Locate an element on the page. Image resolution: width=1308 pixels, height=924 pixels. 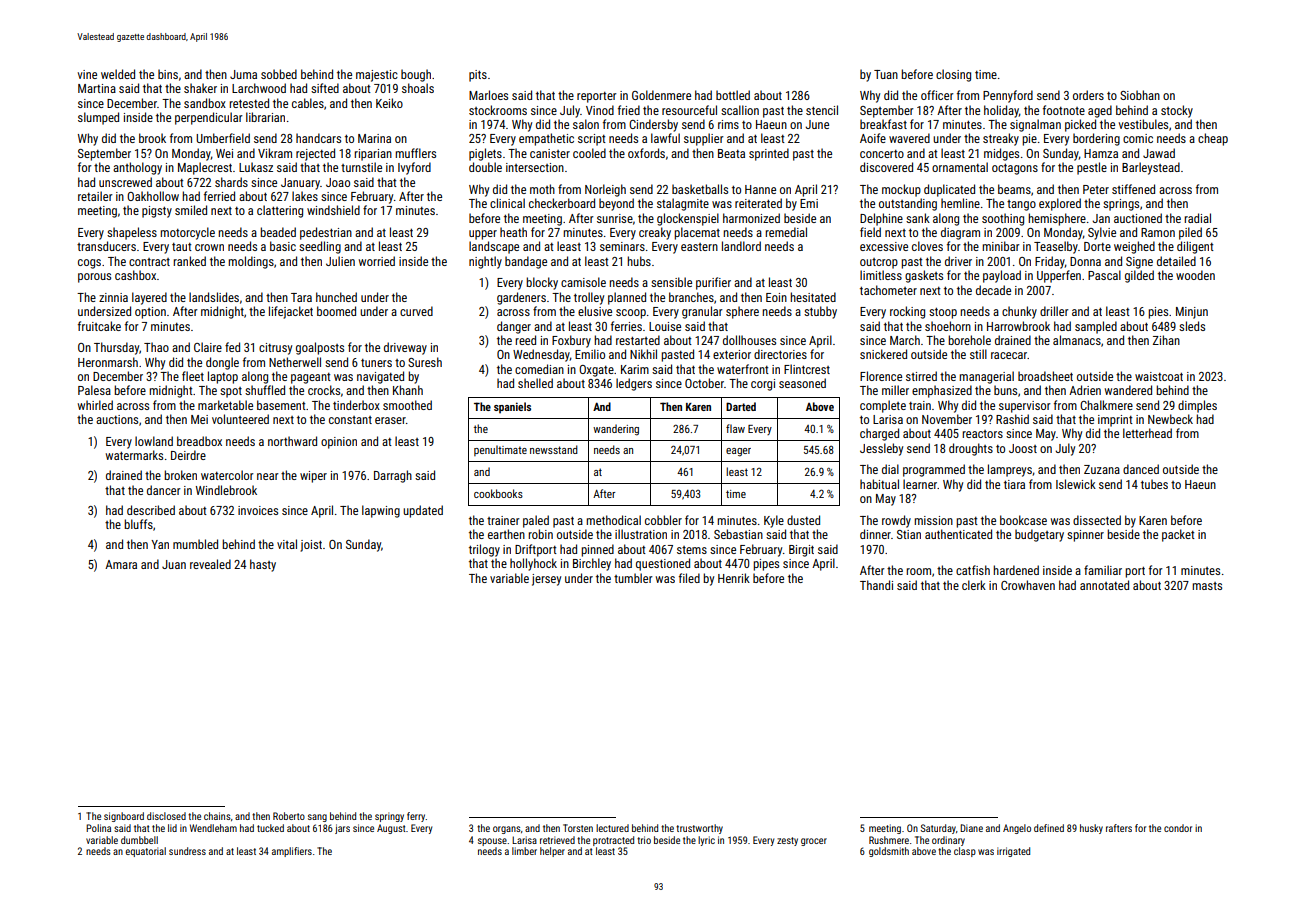
anthology is located at coordinates (137, 168).
